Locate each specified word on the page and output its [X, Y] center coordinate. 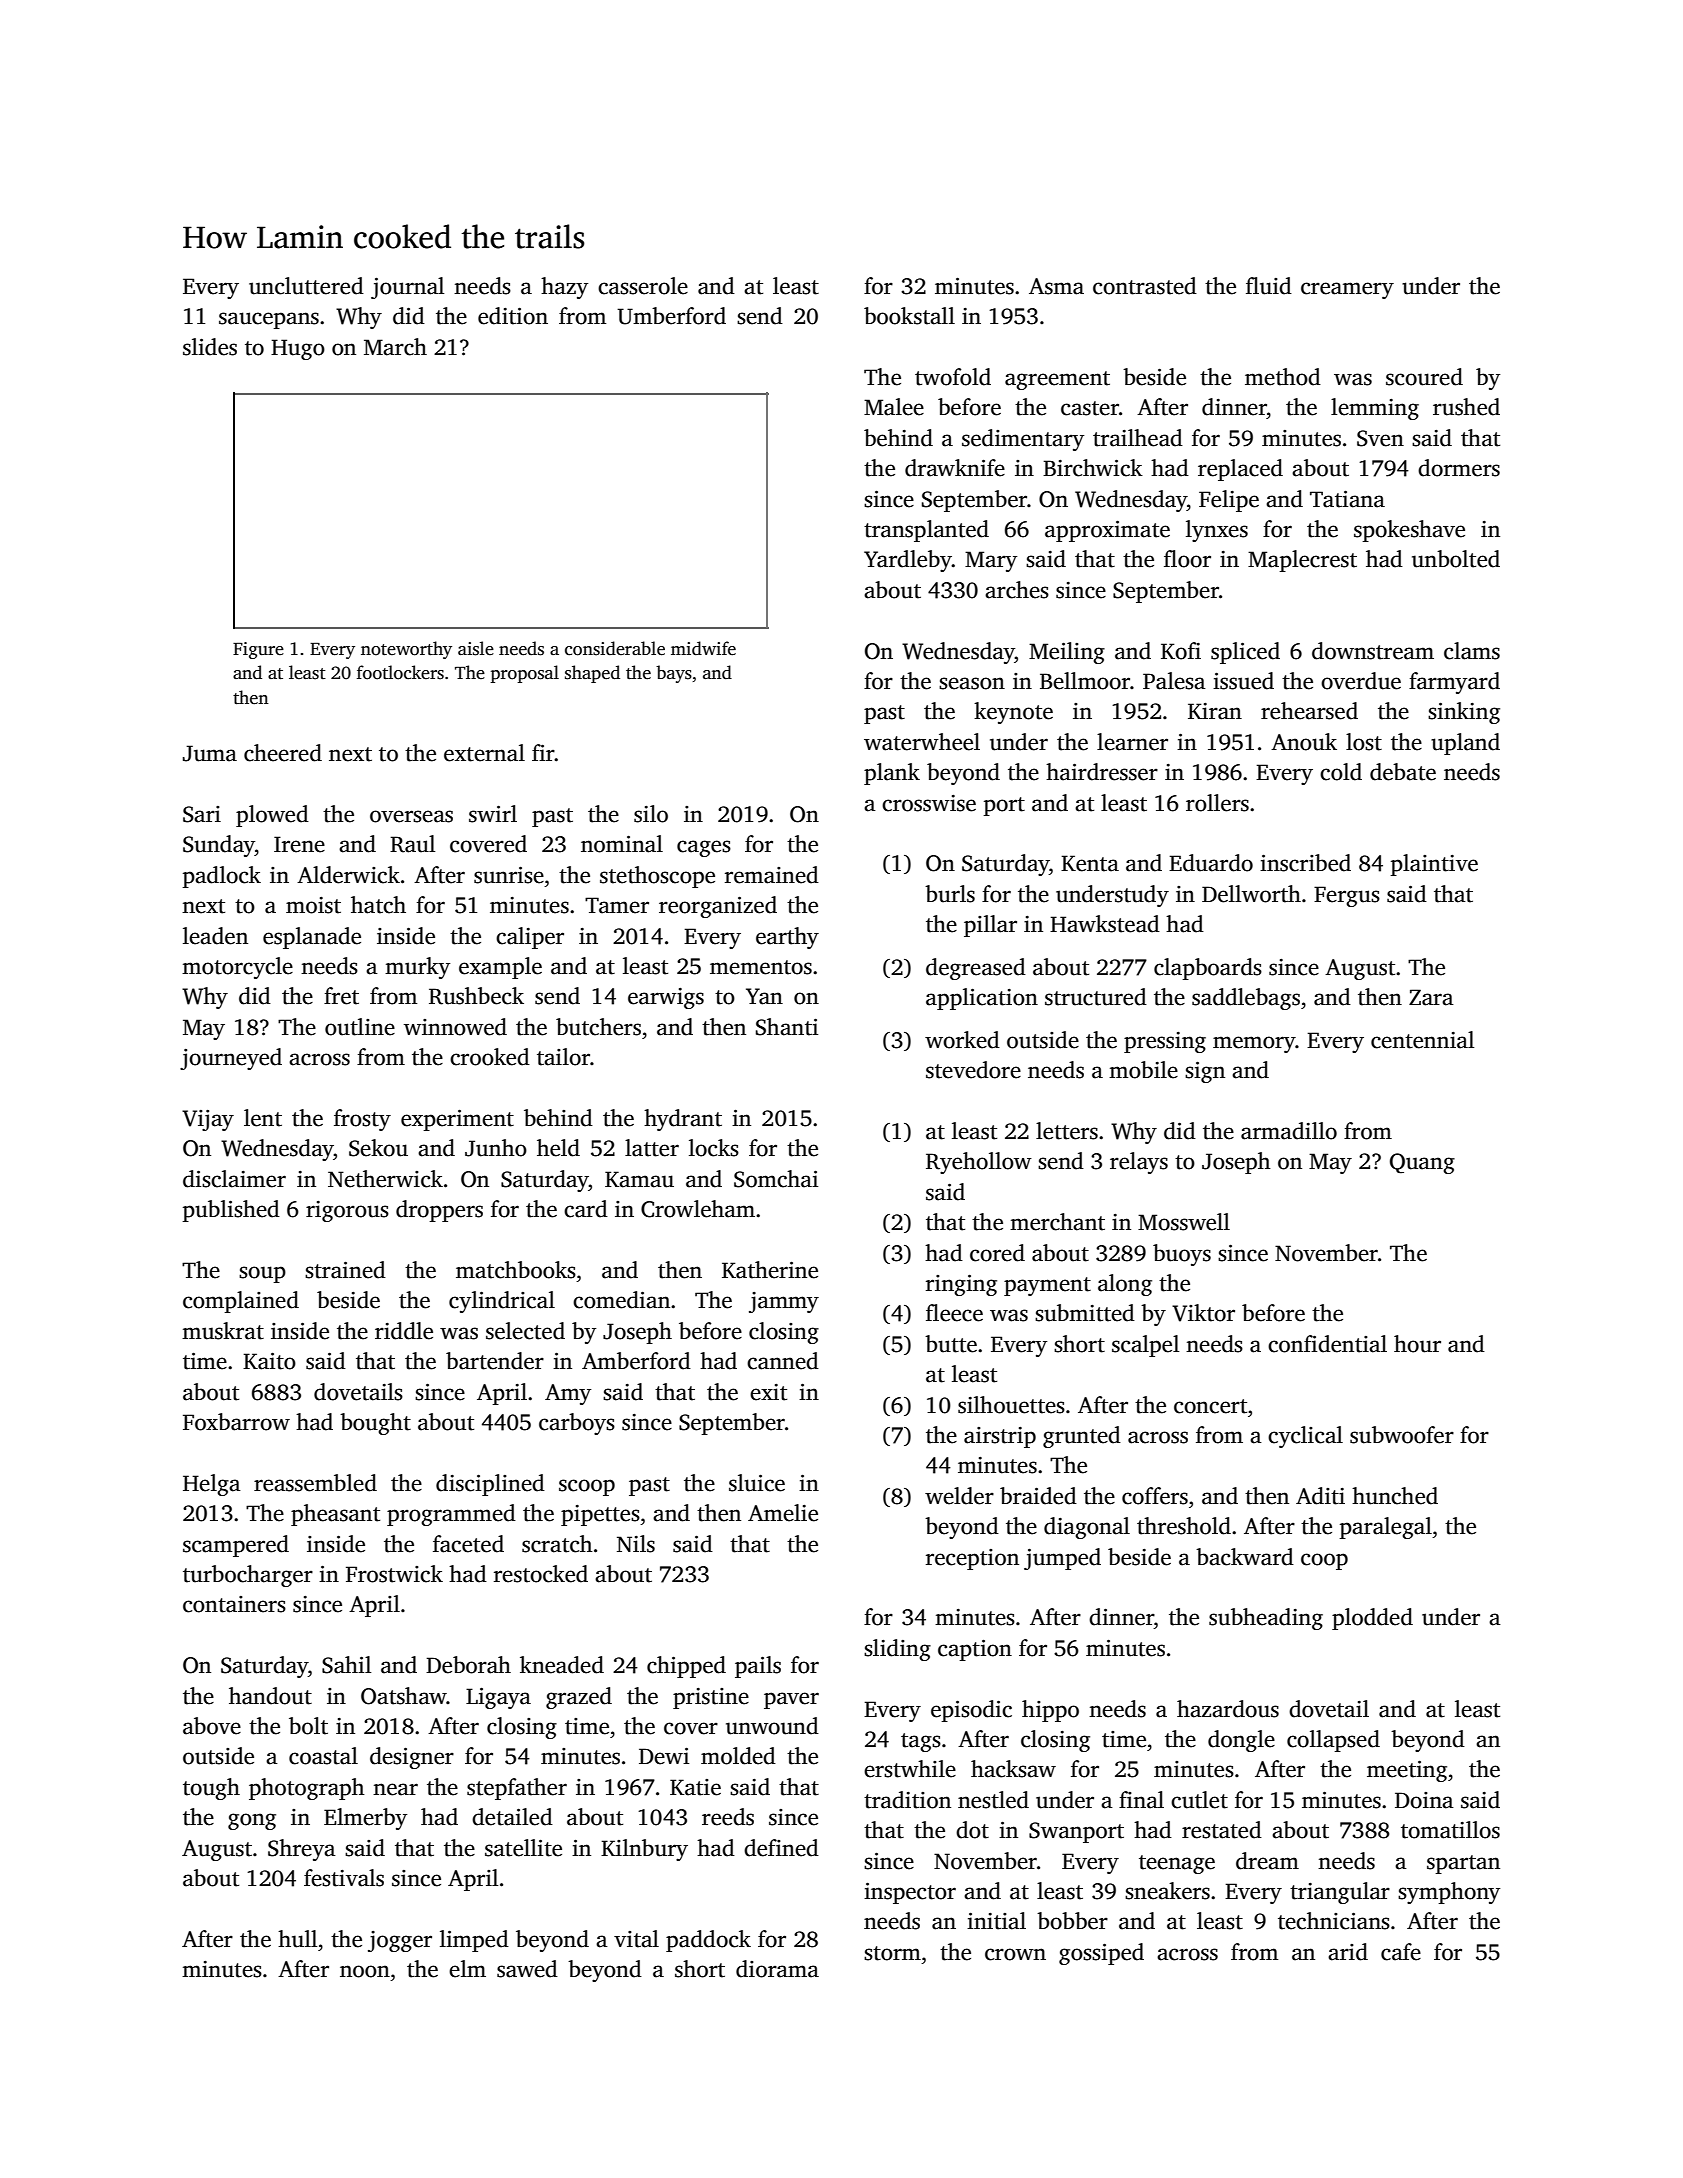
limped [474, 1941]
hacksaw [1013, 1769]
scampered [236, 1546]
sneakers [1167, 1891]
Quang [1422, 1163]
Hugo [298, 349]
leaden [215, 936]
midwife [703, 648]
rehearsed [1309, 711]
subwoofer [1402, 1435]
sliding [897, 1650]
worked [962, 1040]
